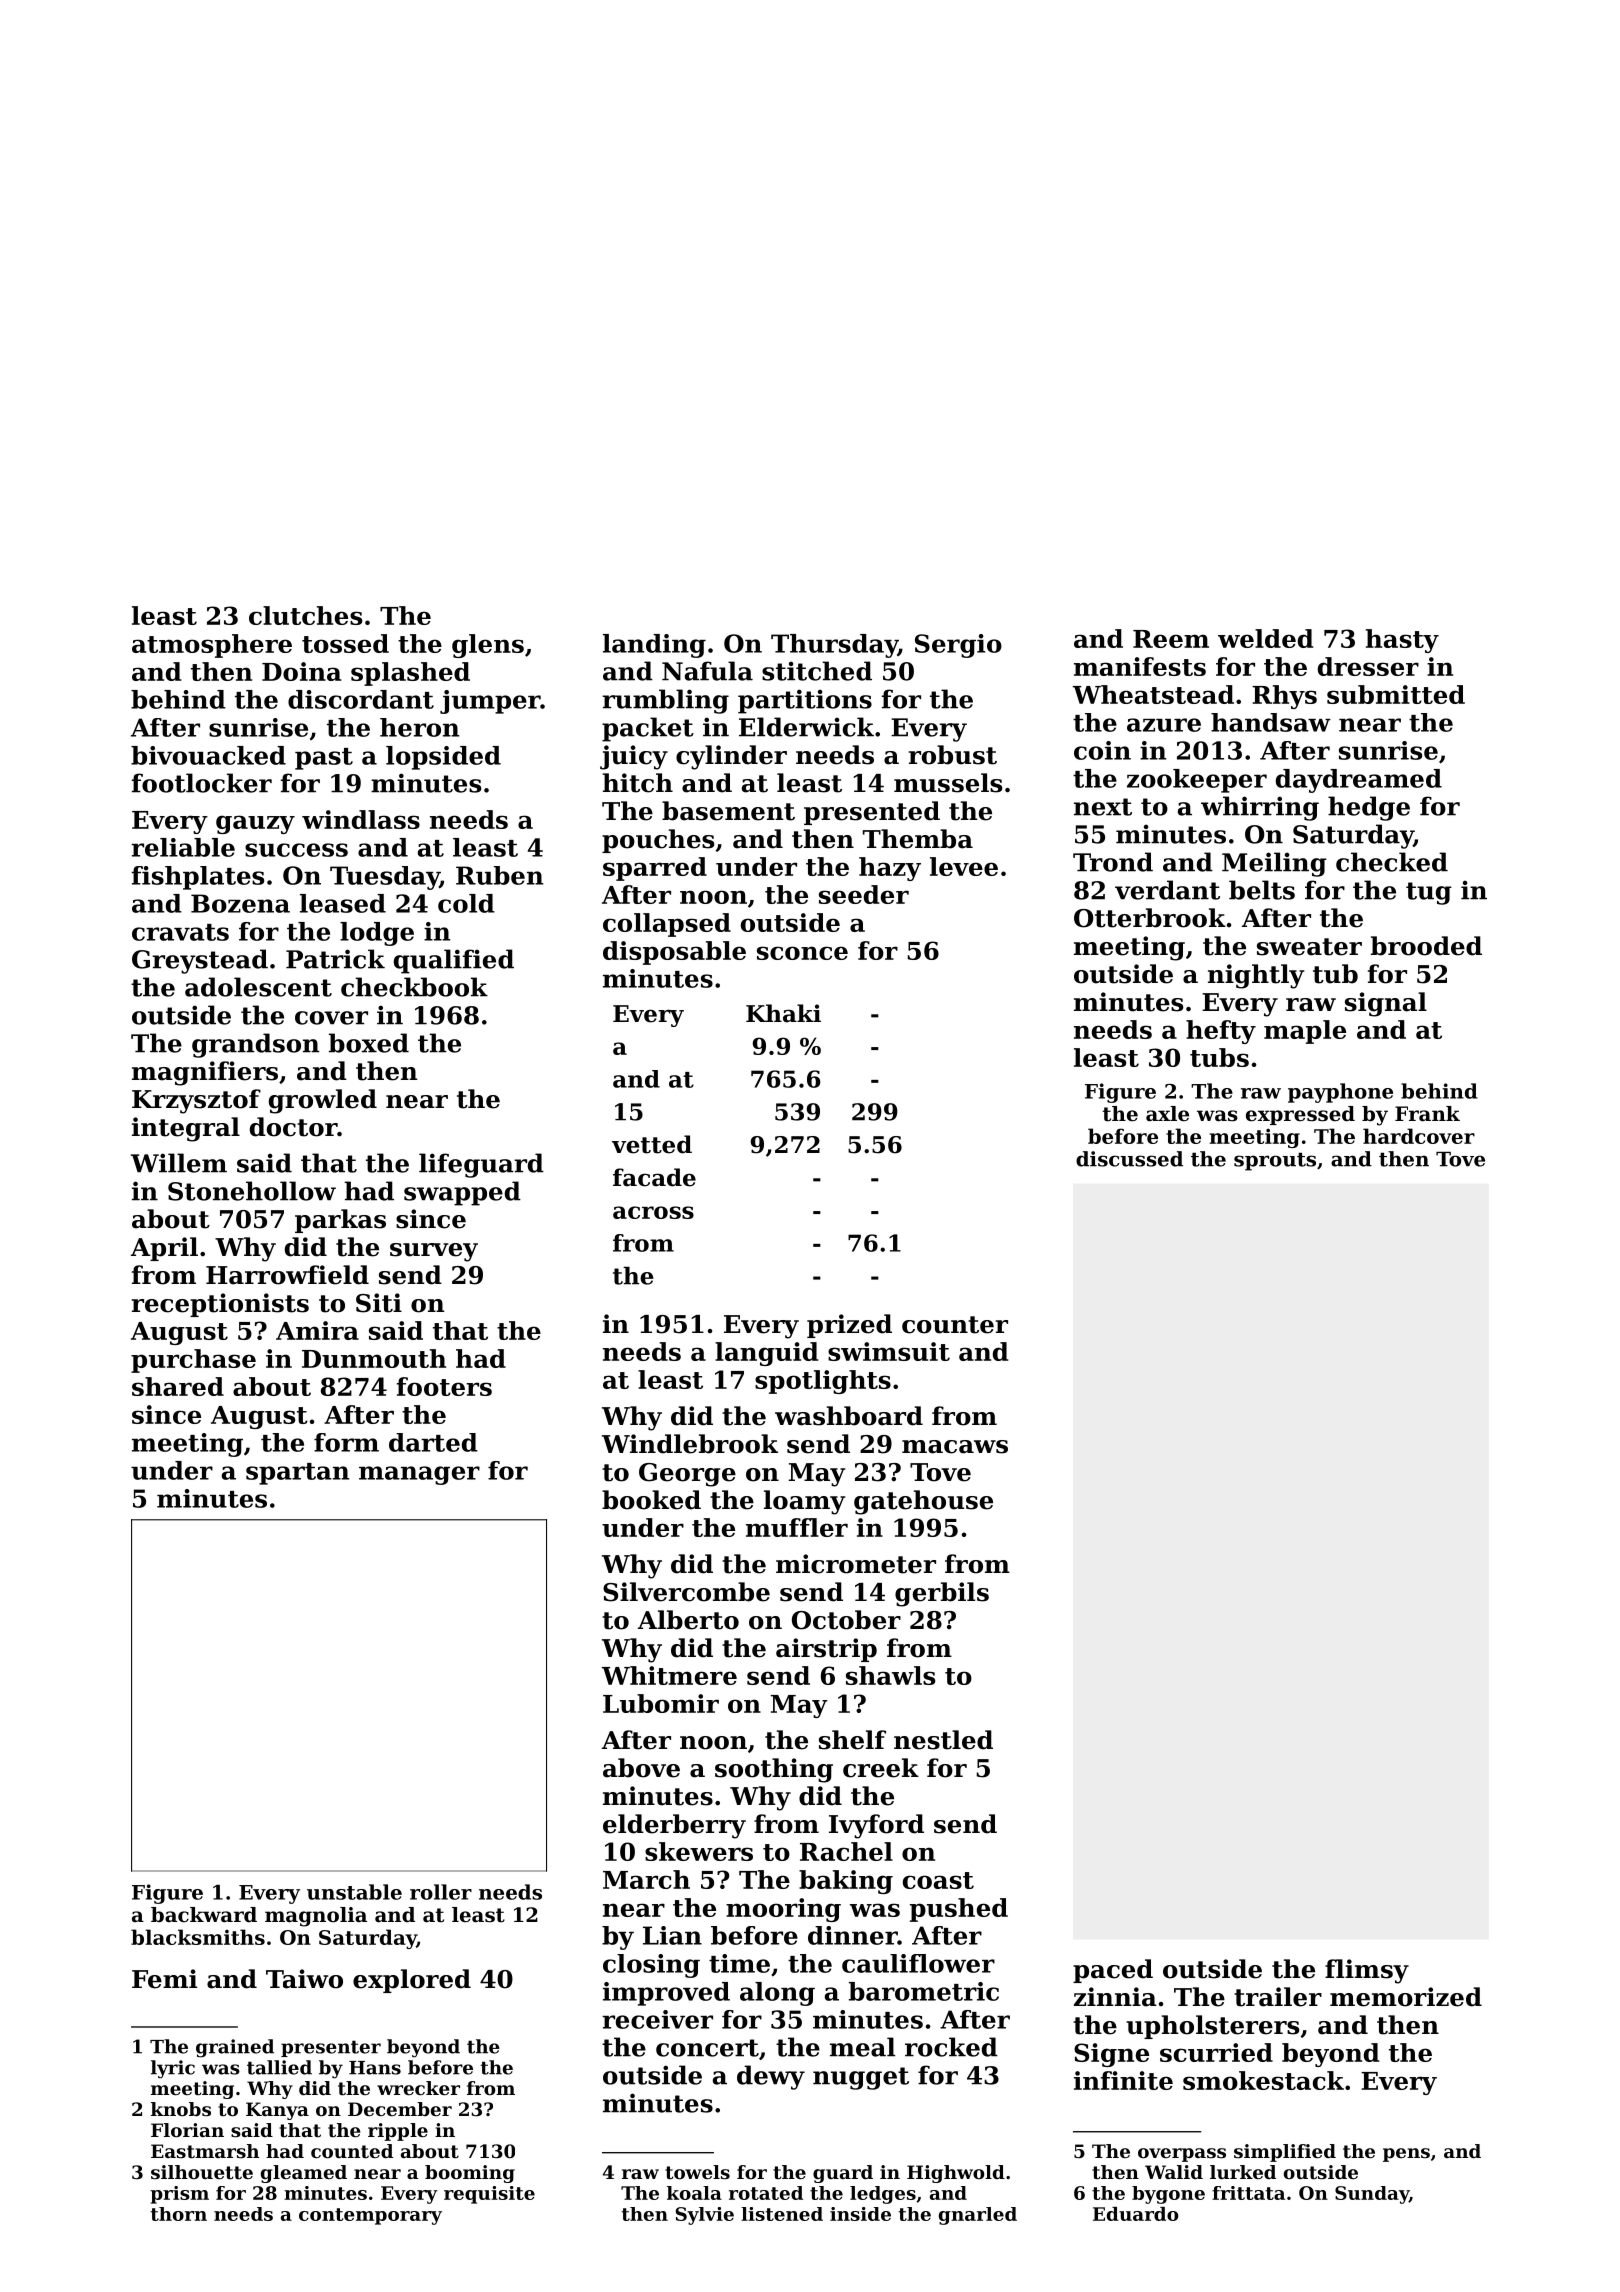 This screenshot has height=2292, width=1620. What do you see at coordinates (651, 1500) in the screenshot?
I see `booked` at bounding box center [651, 1500].
